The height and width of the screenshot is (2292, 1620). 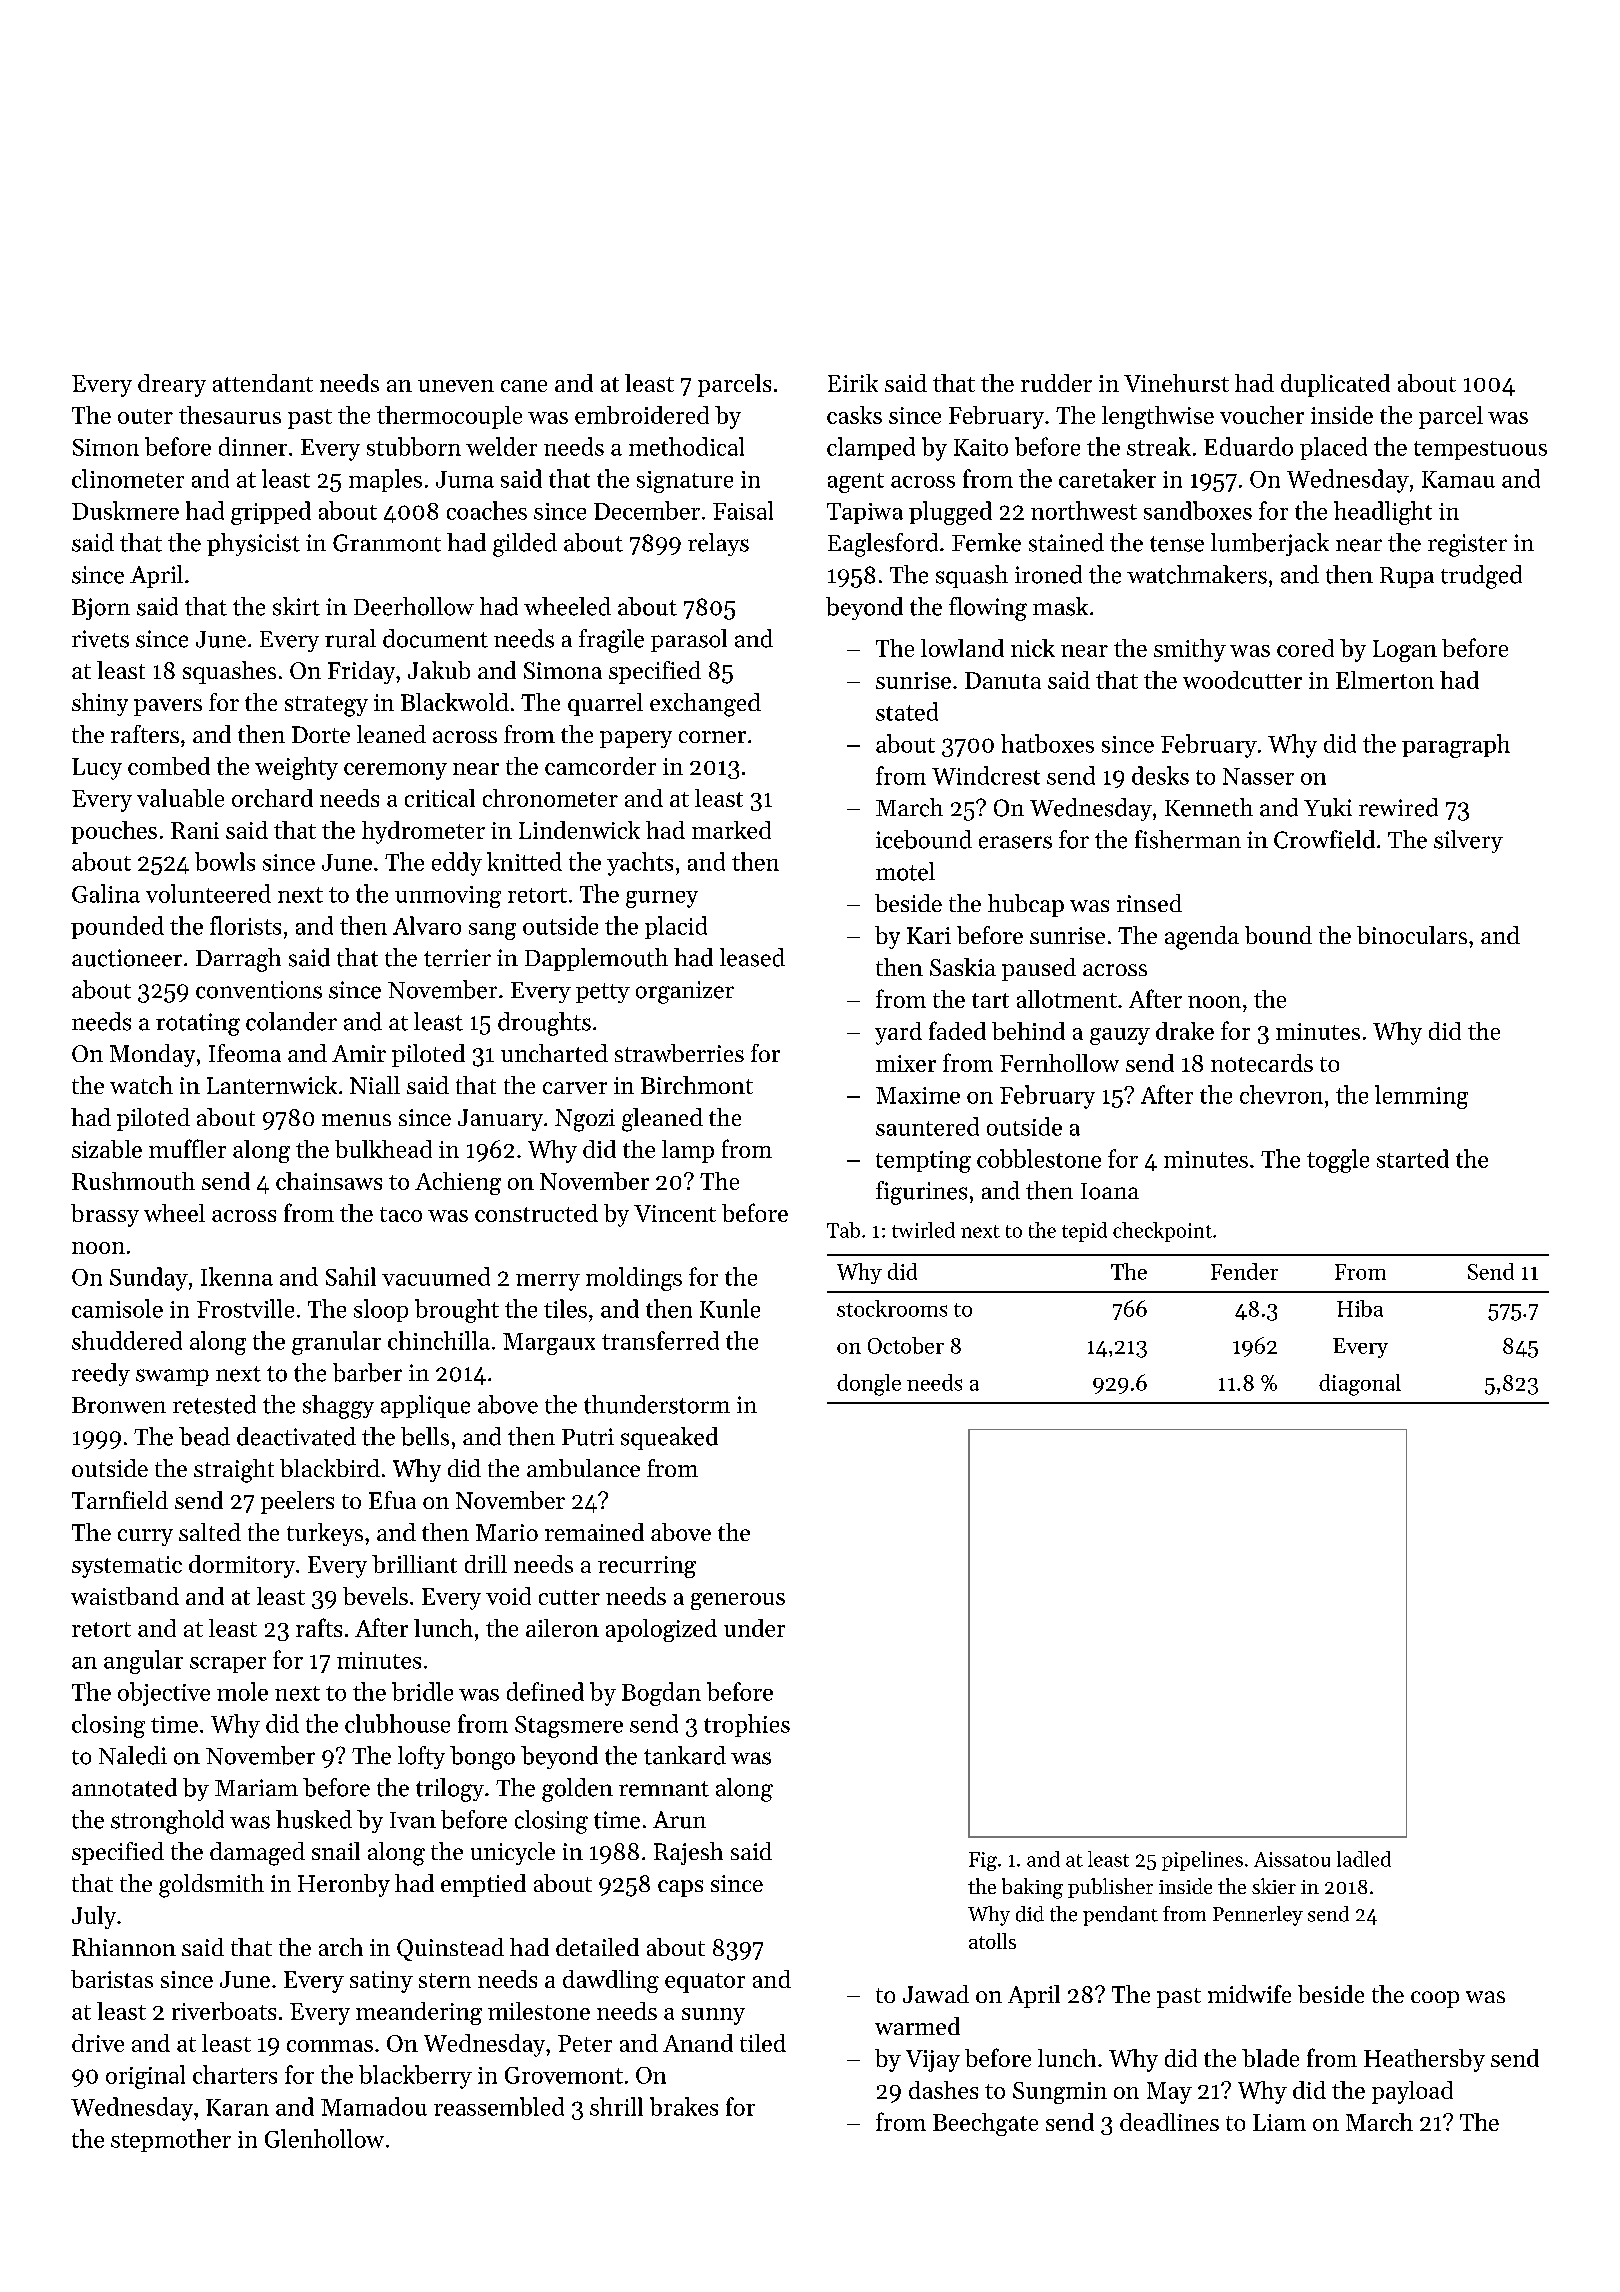 I want to click on Fender, so click(x=1244, y=1271).
